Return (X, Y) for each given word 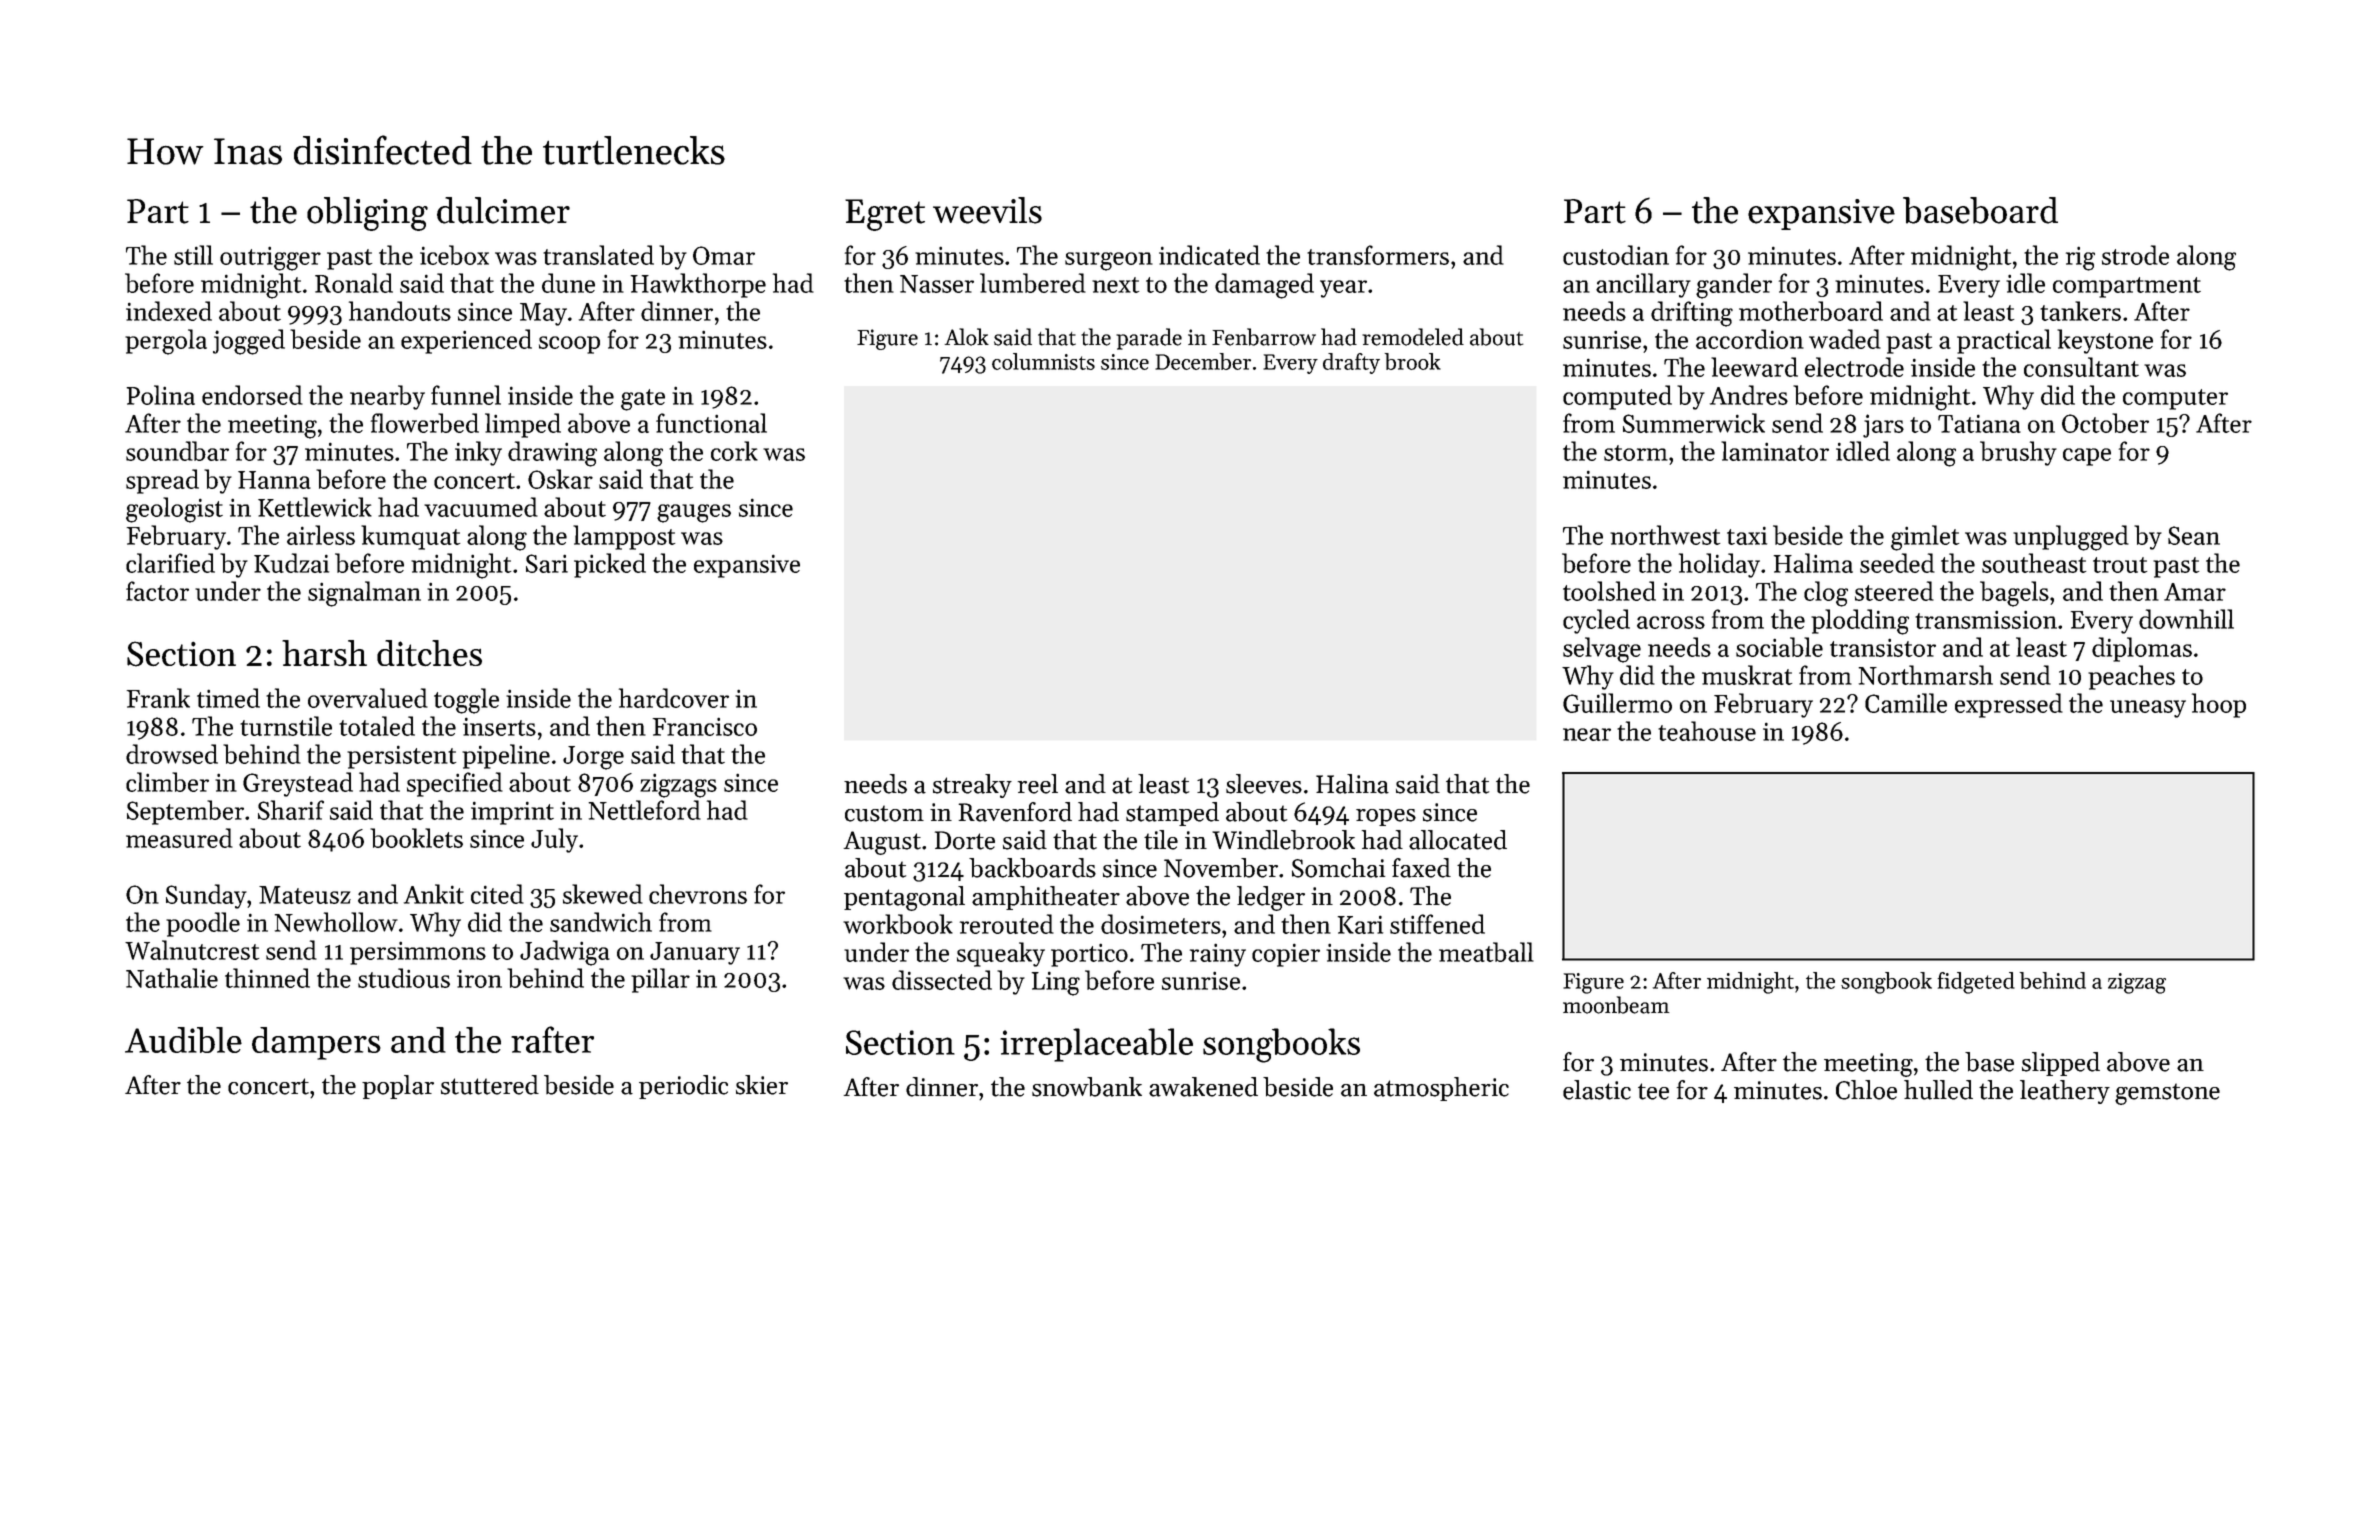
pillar (660, 980)
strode (2135, 255)
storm (1636, 453)
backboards (1032, 868)
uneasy (2148, 709)
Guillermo (1617, 703)
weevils (987, 210)
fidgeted (1976, 983)
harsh (324, 653)
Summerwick (1694, 423)
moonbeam (1616, 1005)
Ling (1056, 983)
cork (734, 451)
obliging (367, 214)
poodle (203, 924)
